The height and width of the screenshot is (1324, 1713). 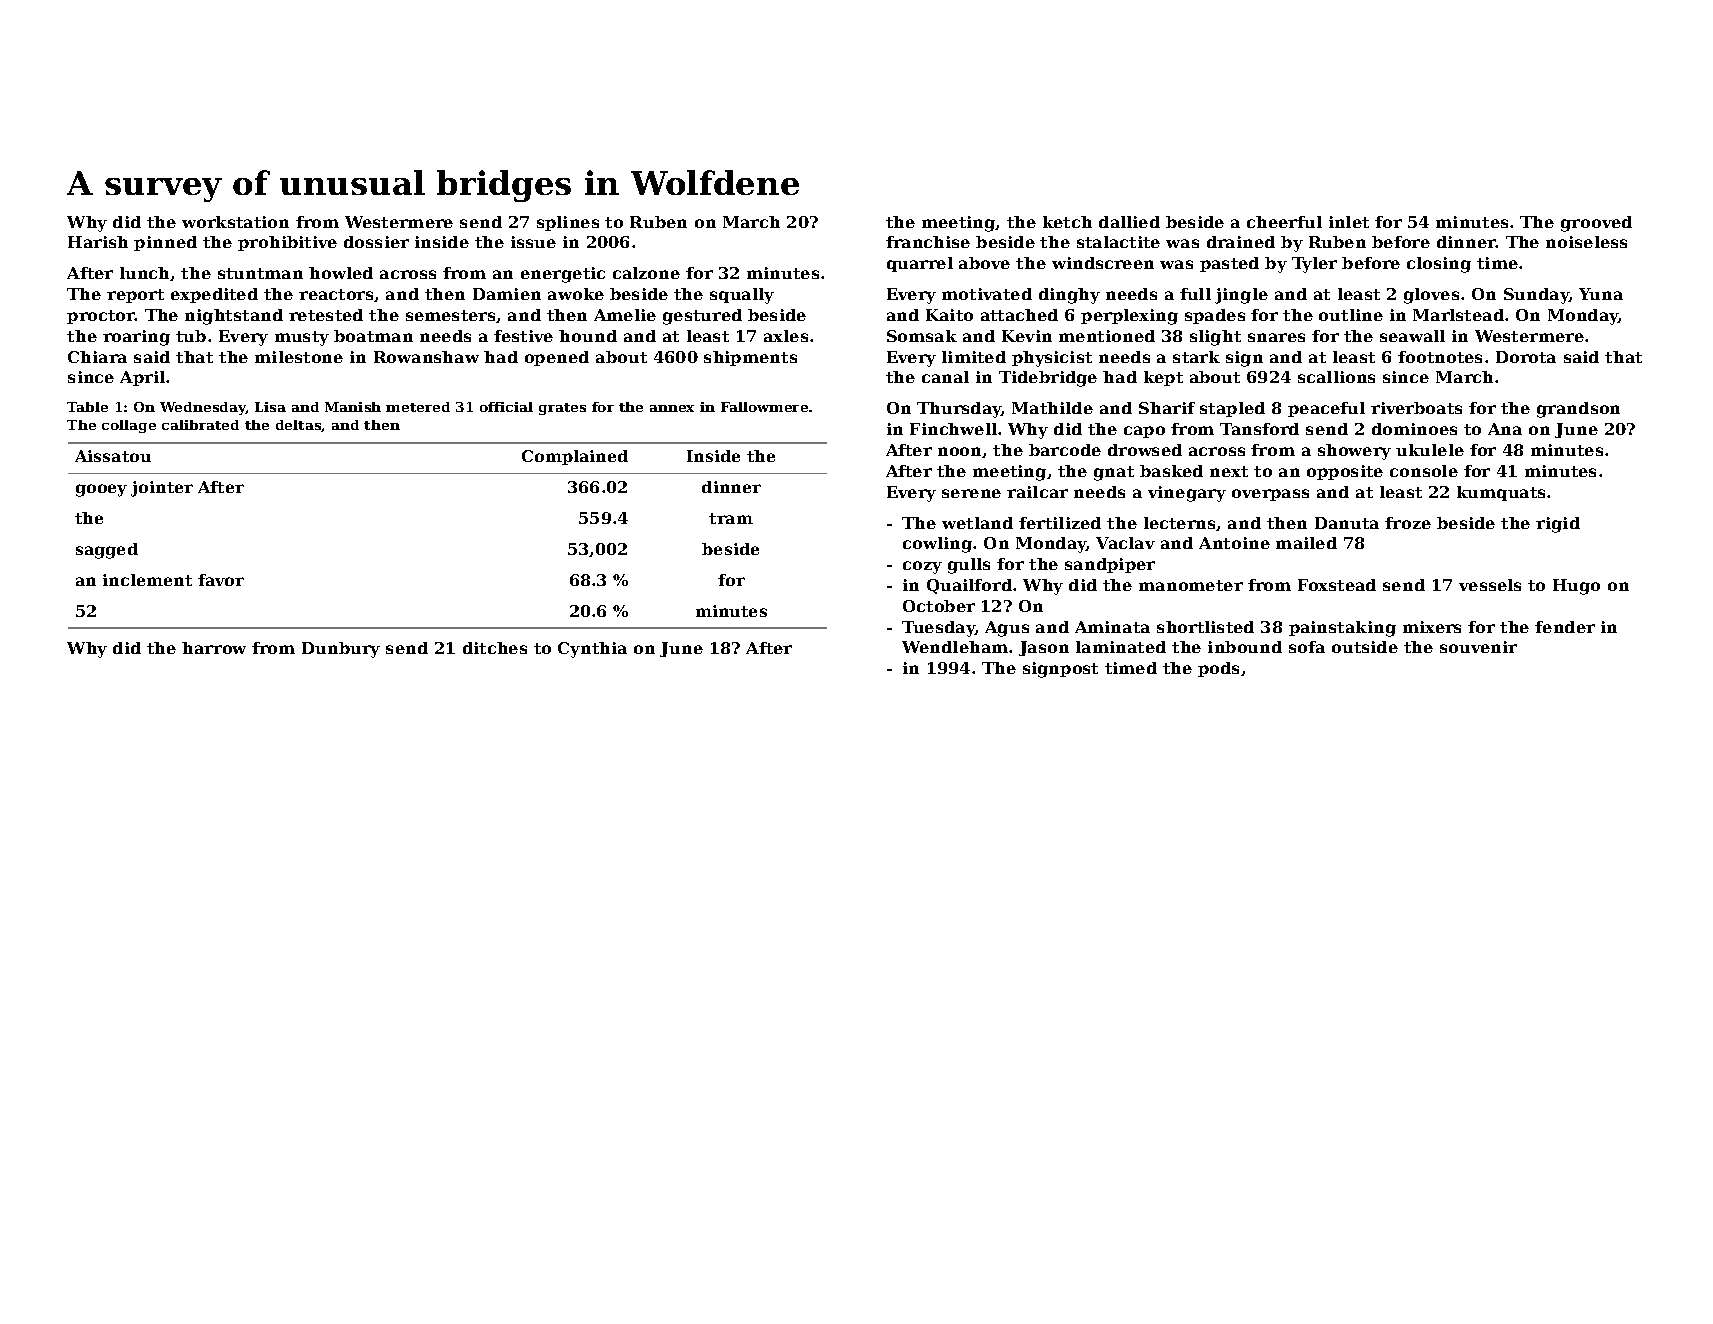 What do you see at coordinates (147, 580) in the screenshot?
I see `inclement` at bounding box center [147, 580].
